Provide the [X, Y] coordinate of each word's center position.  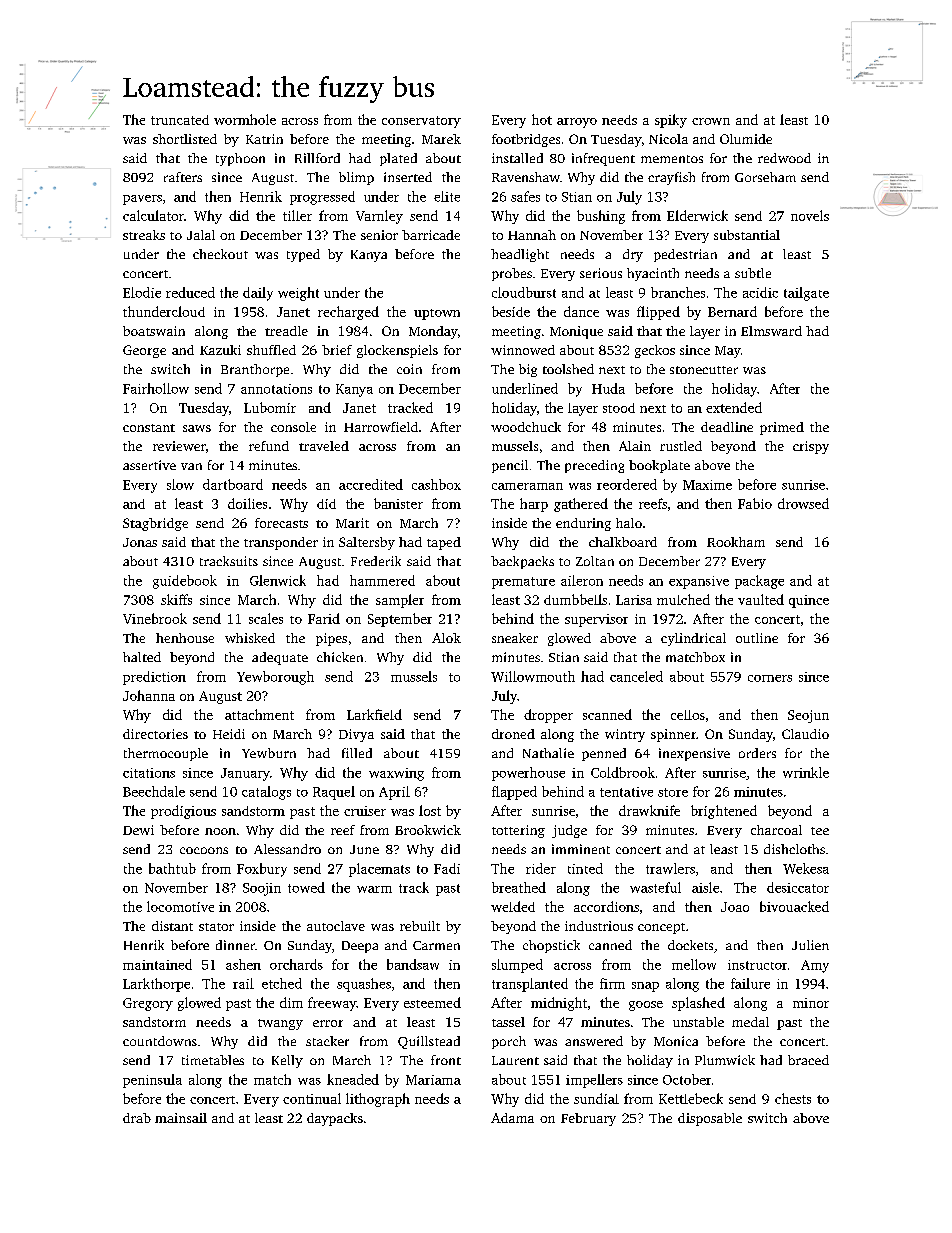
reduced [190, 292]
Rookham [736, 542]
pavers [142, 200]
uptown [437, 314]
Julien [810, 945]
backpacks [522, 562]
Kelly [287, 1061]
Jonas [140, 542]
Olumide [746, 139]
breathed [519, 887]
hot [542, 119]
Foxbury [262, 870]
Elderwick [697, 215]
